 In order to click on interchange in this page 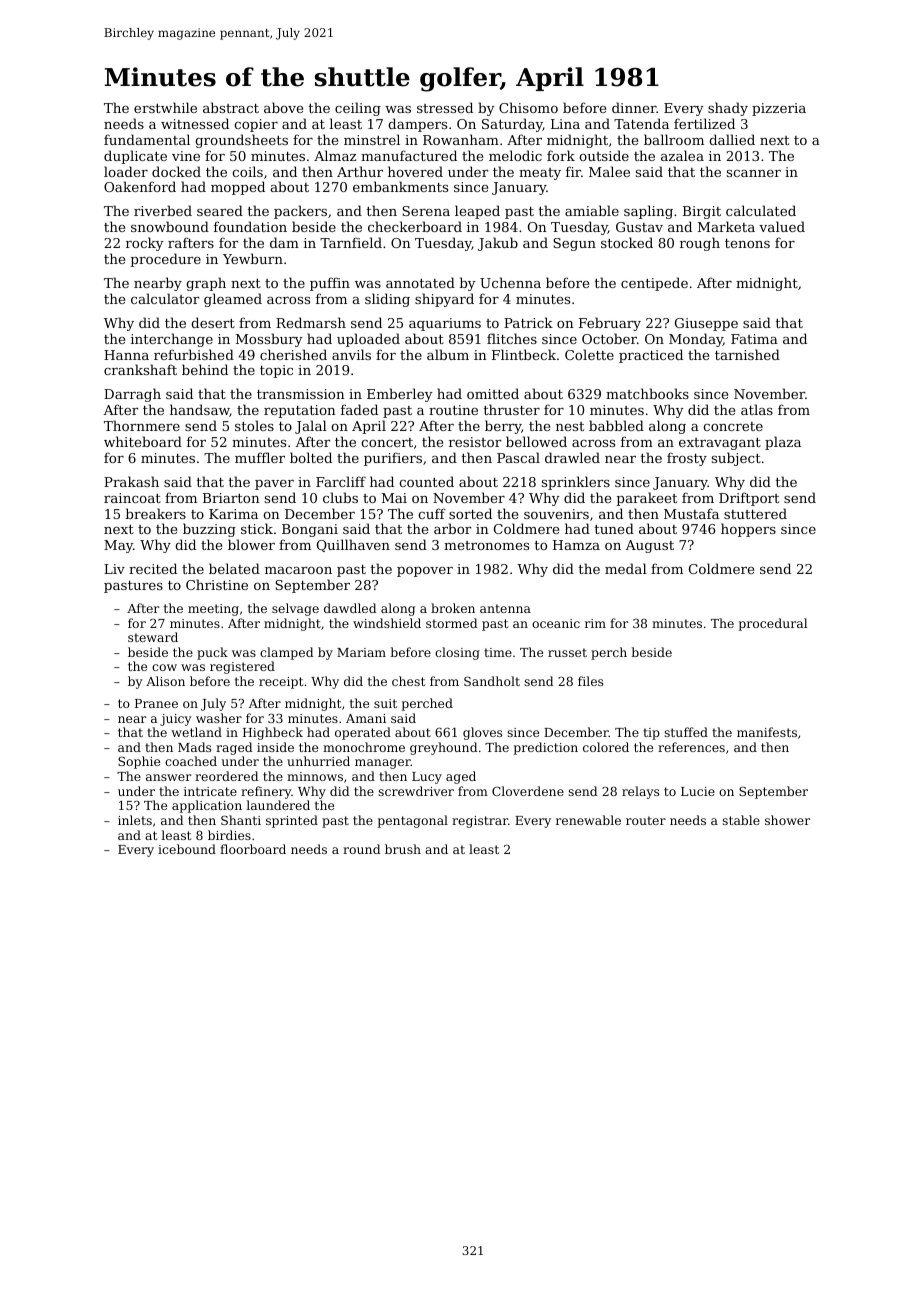, I will do `click(172, 340)`.
